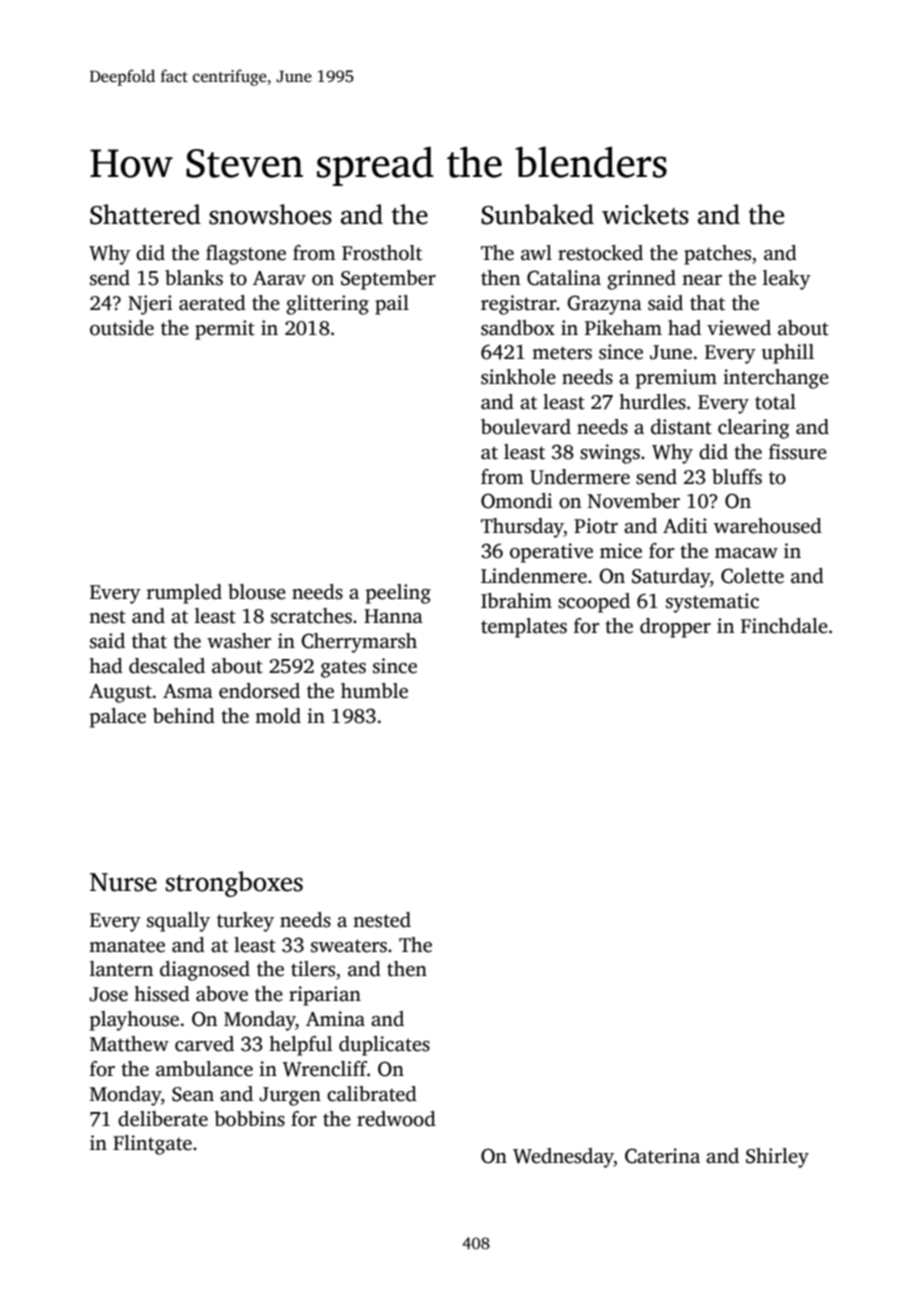 This screenshot has height=1311, width=924. I want to click on glittering, so click(327, 305).
